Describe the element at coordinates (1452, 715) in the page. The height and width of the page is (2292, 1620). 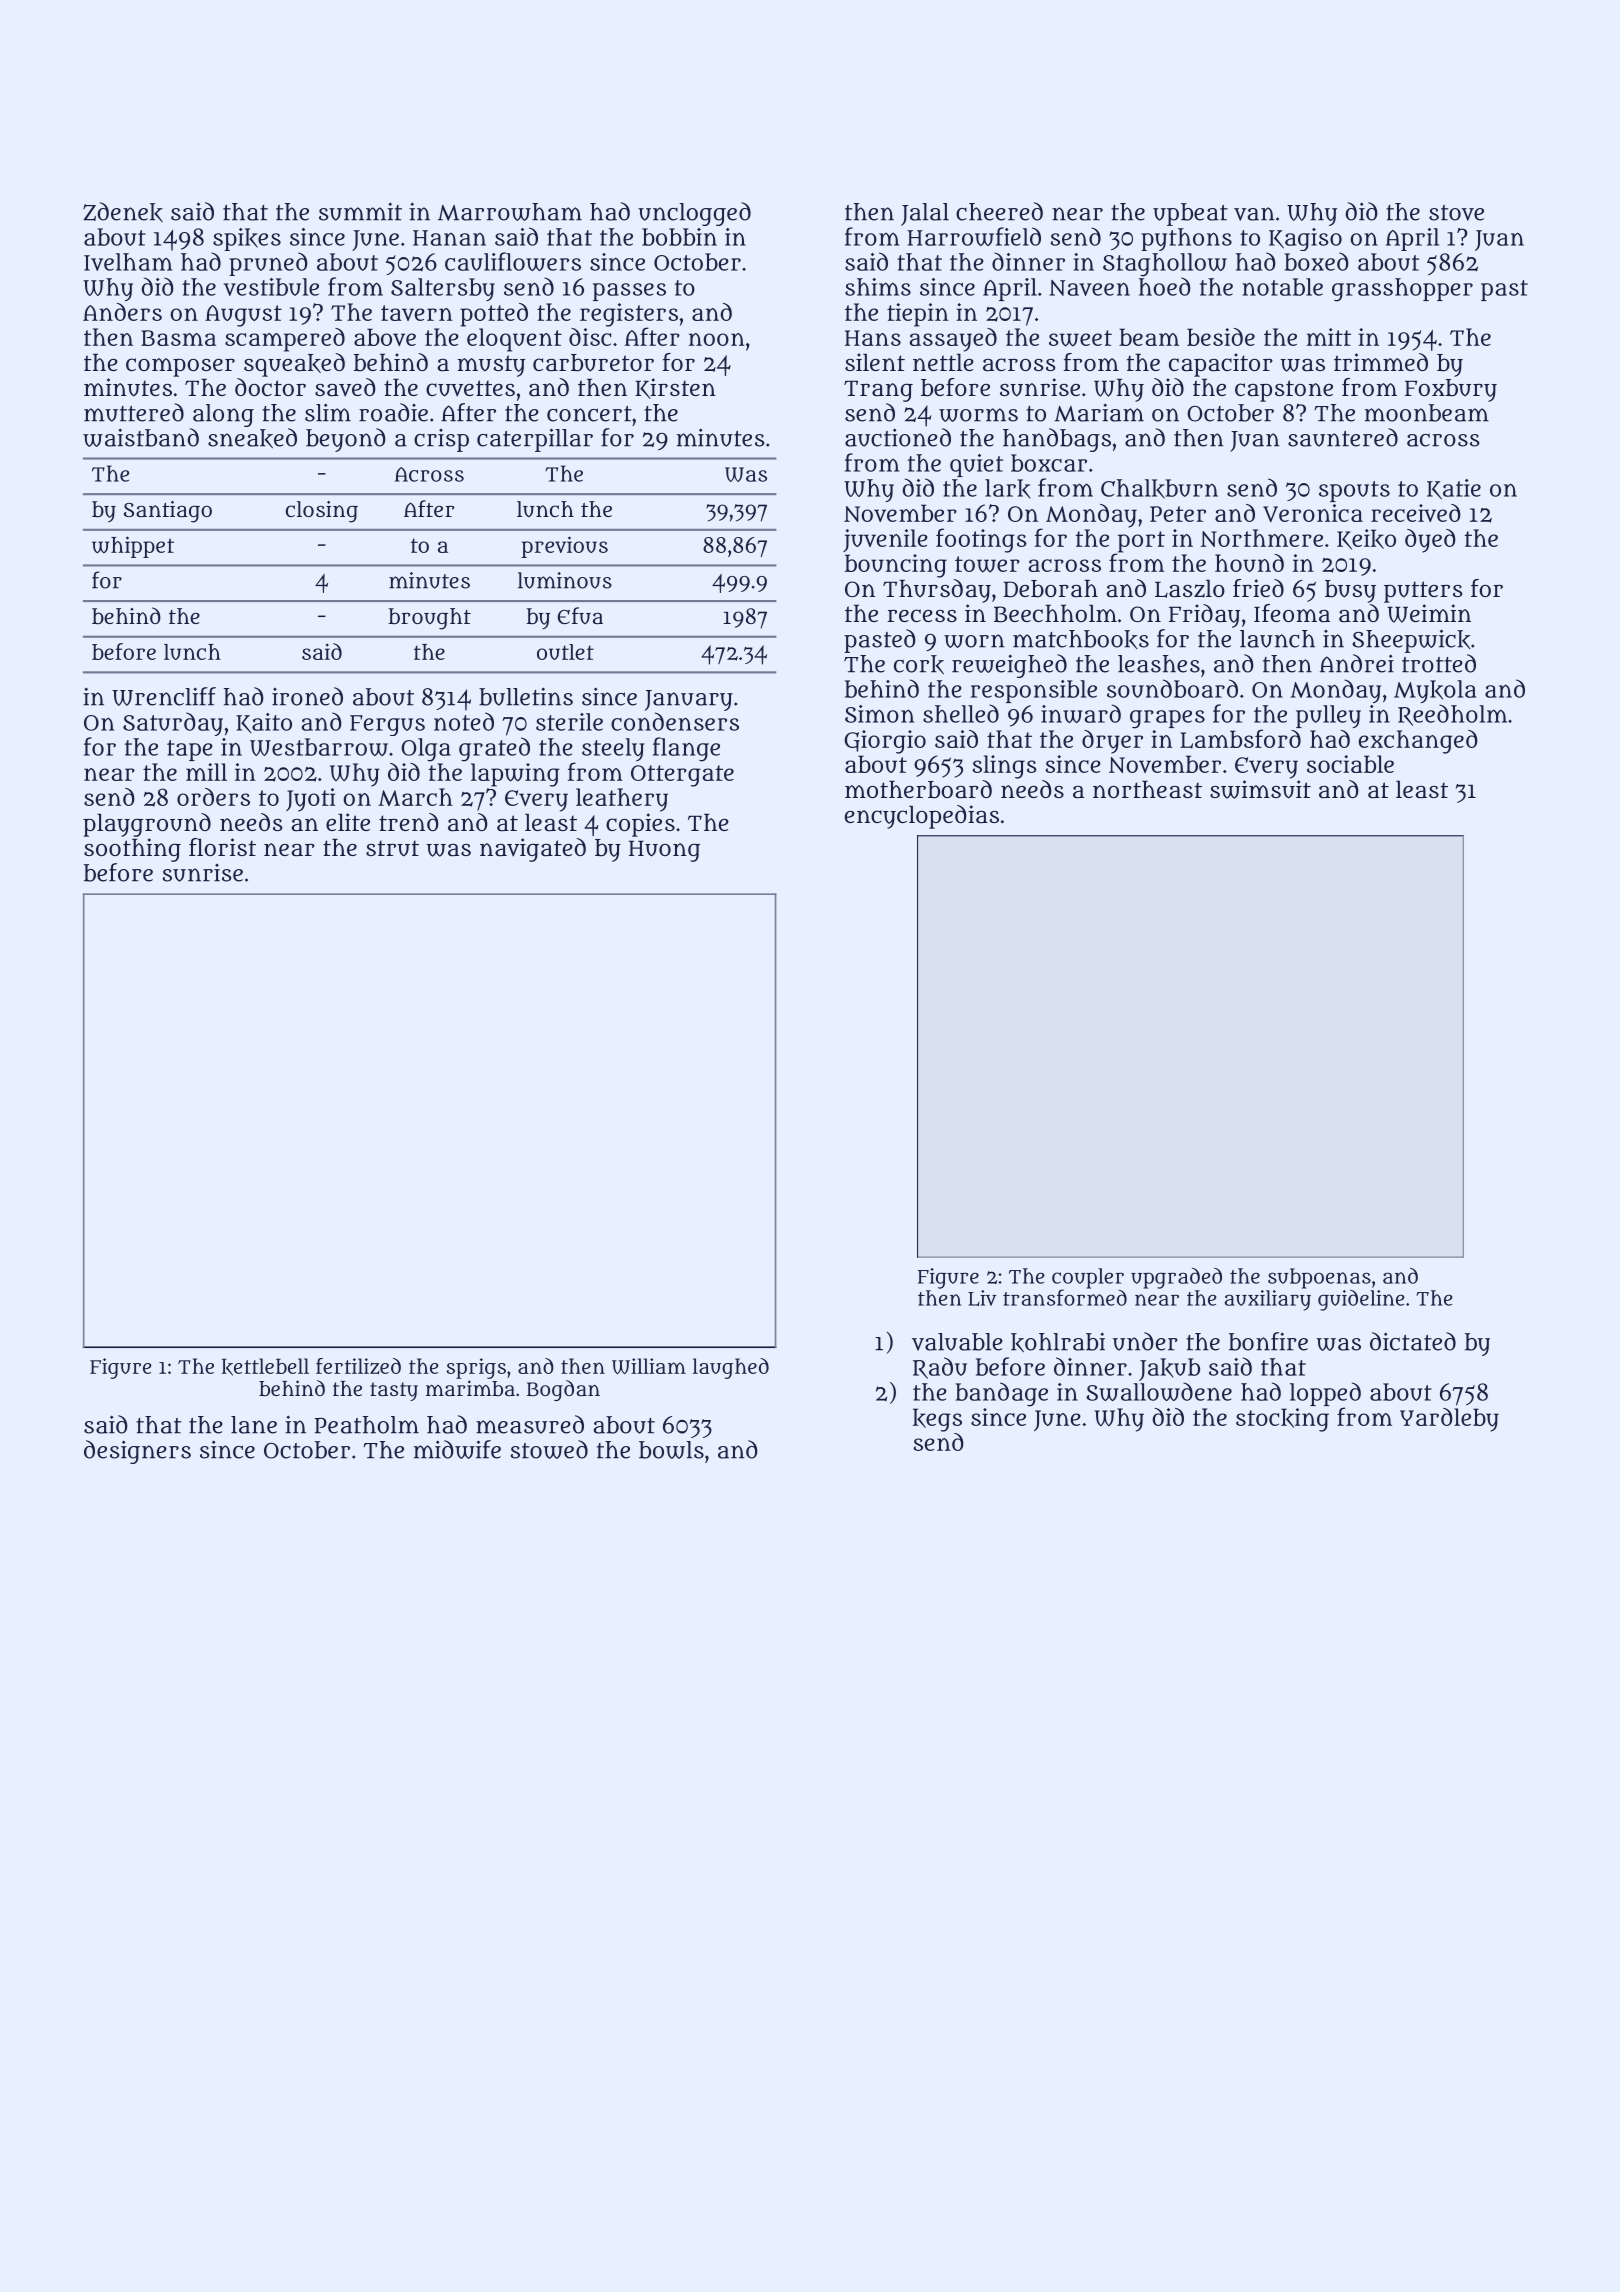
I see `Reedholm` at that location.
